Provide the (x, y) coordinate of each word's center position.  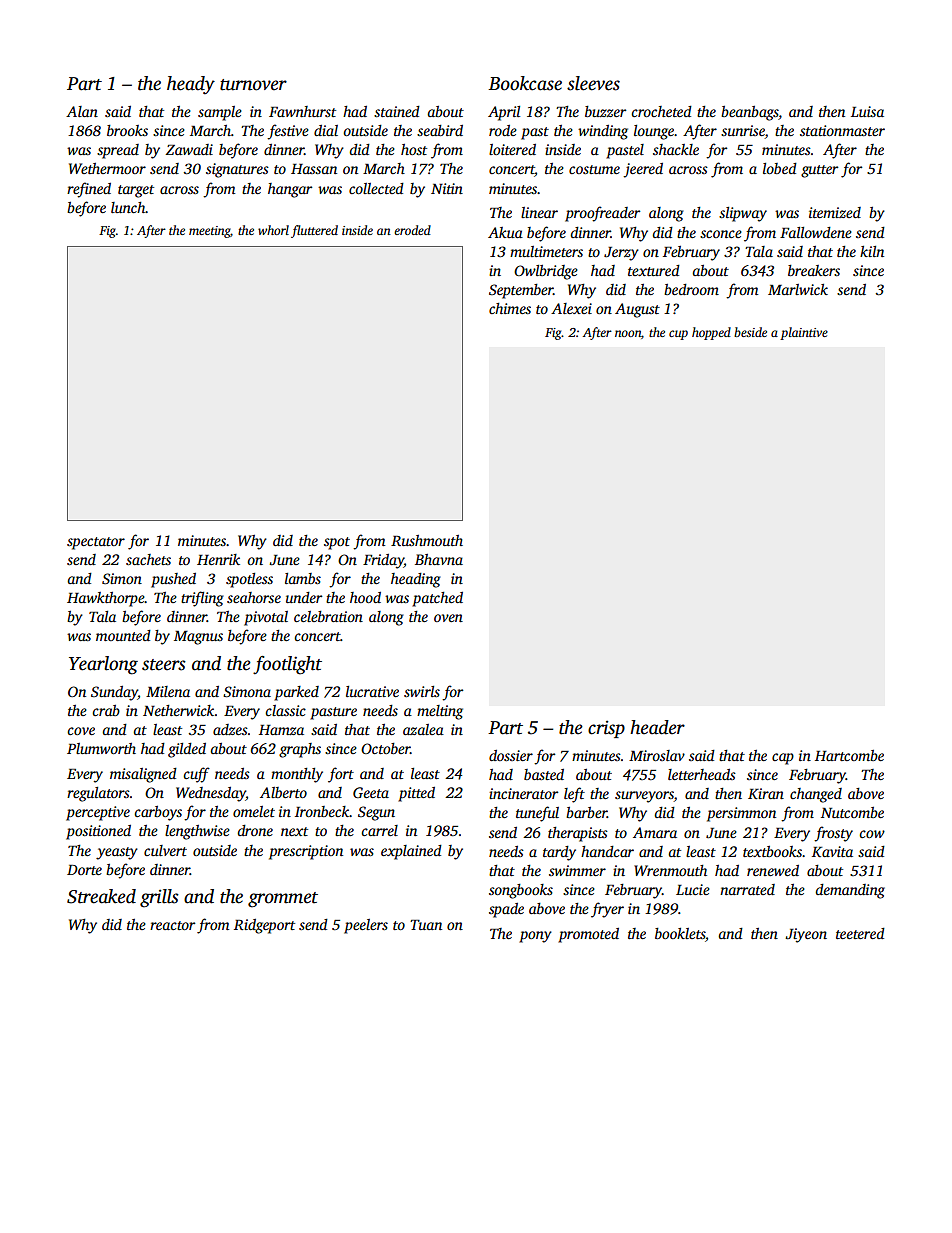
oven (448, 618)
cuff (196, 775)
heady (191, 85)
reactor (172, 925)
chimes (510, 308)
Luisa (867, 111)
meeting (210, 232)
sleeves (593, 83)
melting (440, 712)
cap (783, 759)
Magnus (198, 638)
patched (437, 599)
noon (628, 333)
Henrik (218, 559)
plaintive (804, 333)
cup (678, 335)
